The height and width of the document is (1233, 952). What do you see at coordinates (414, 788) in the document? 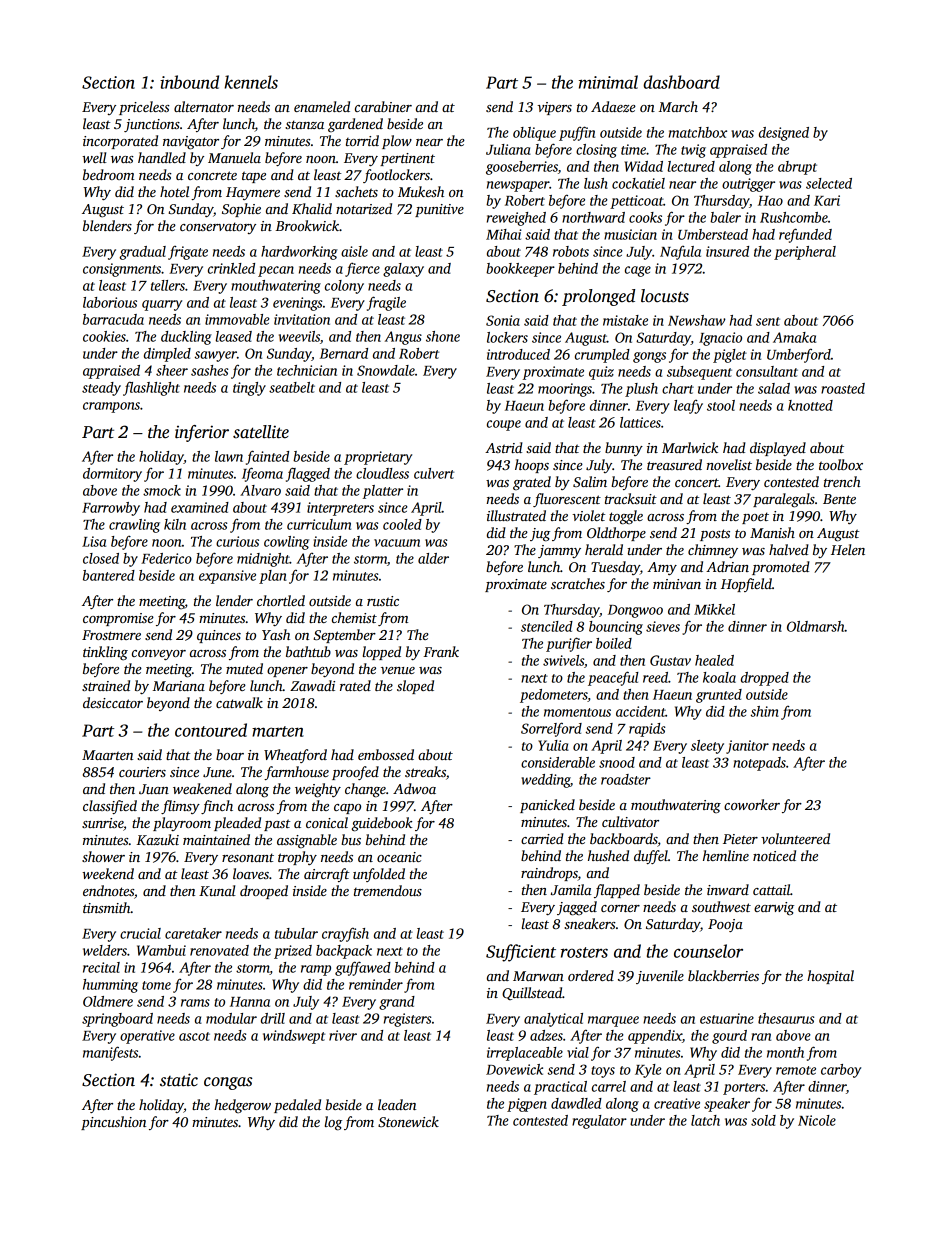
I see `Adwoa` at bounding box center [414, 788].
